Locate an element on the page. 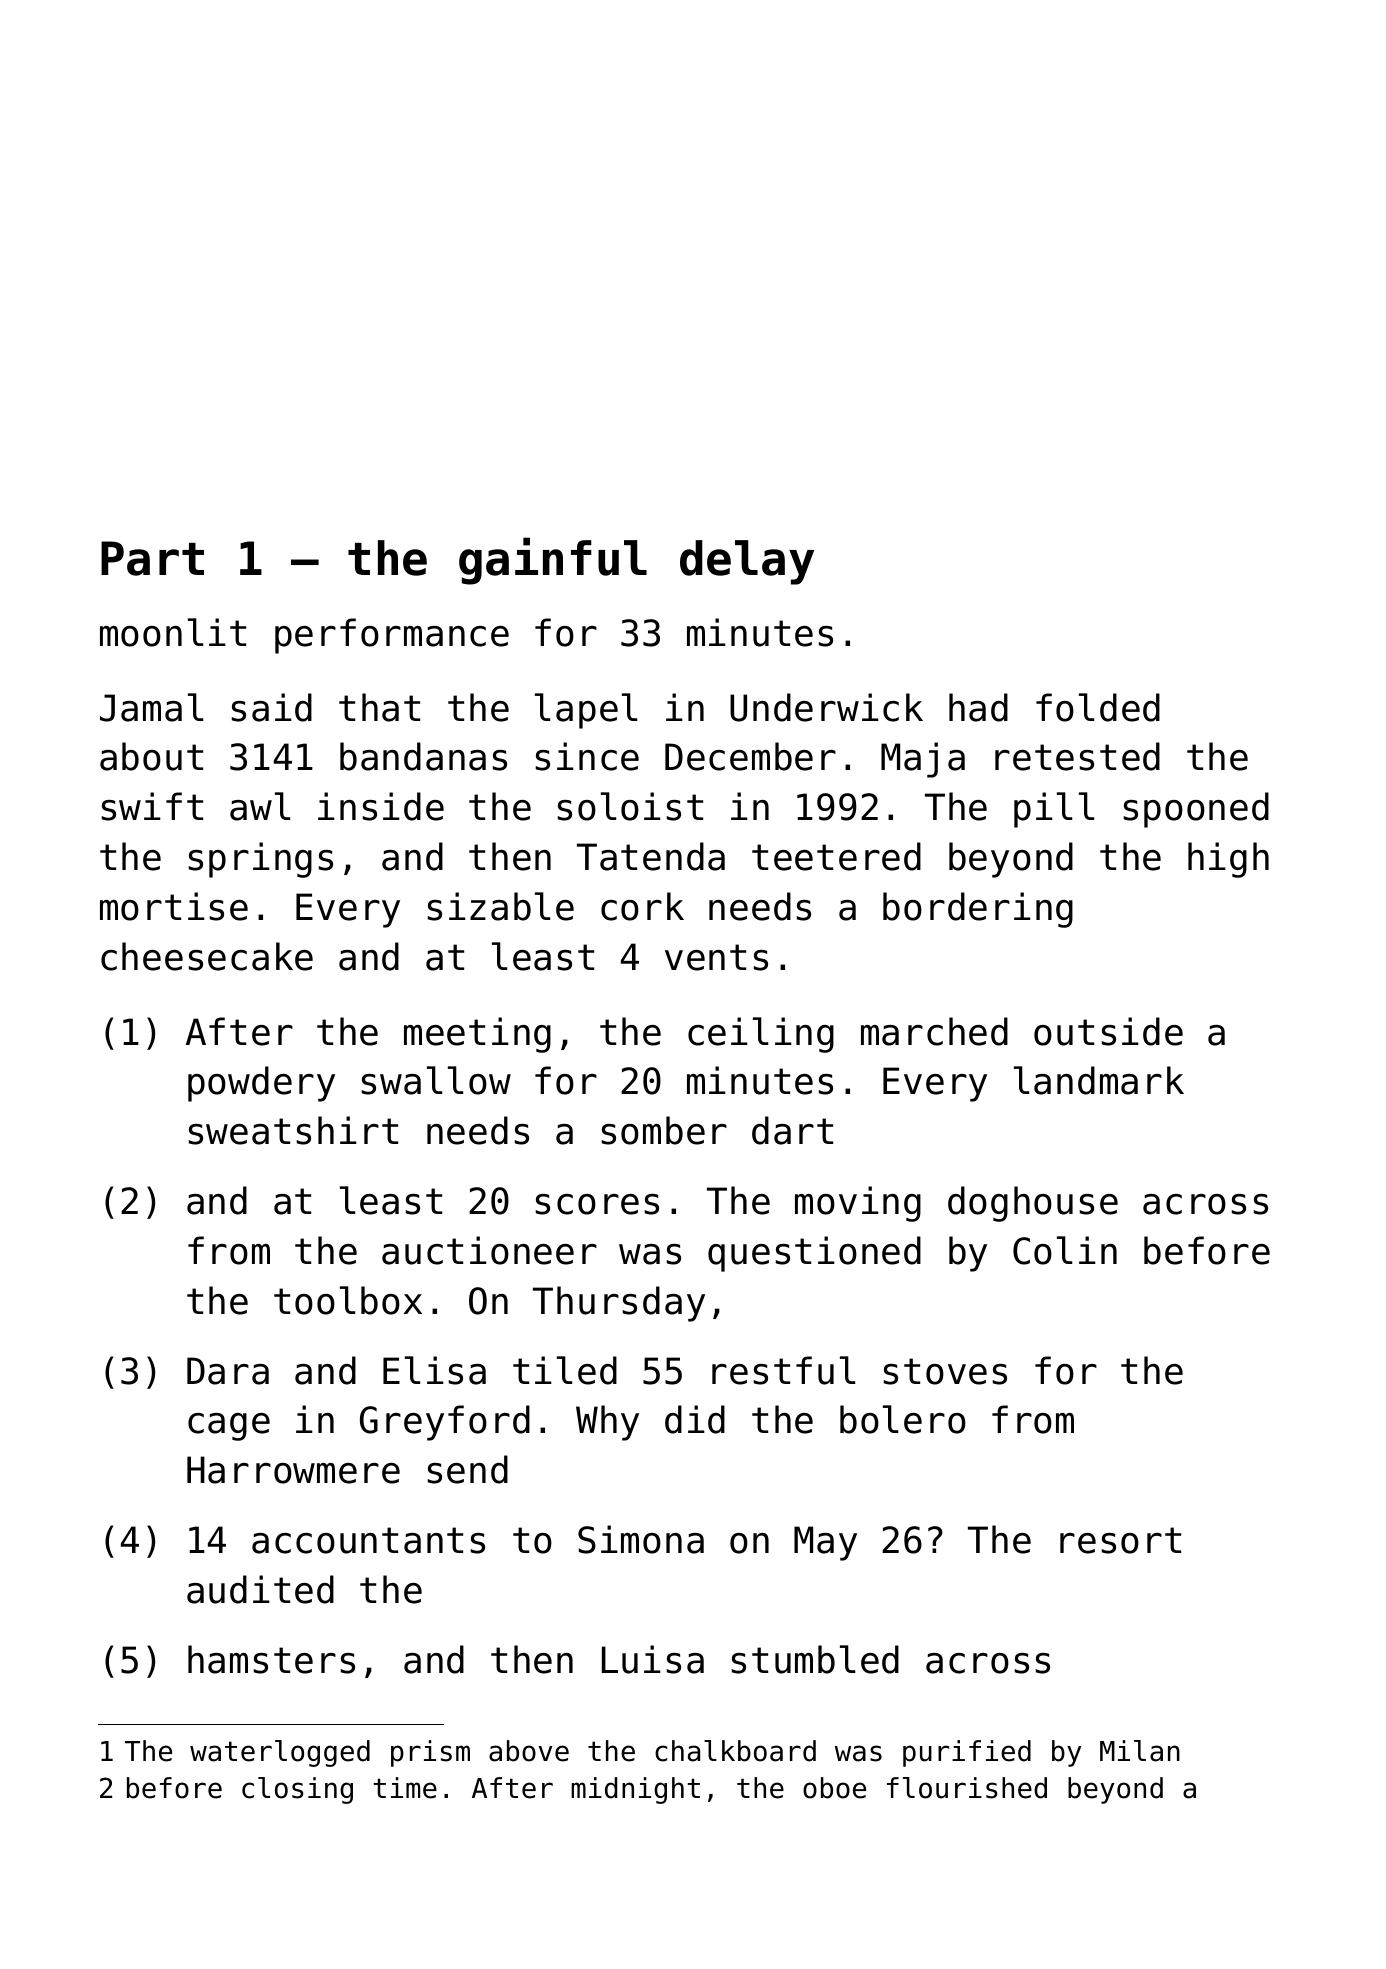  marched is located at coordinates (934, 1031).
